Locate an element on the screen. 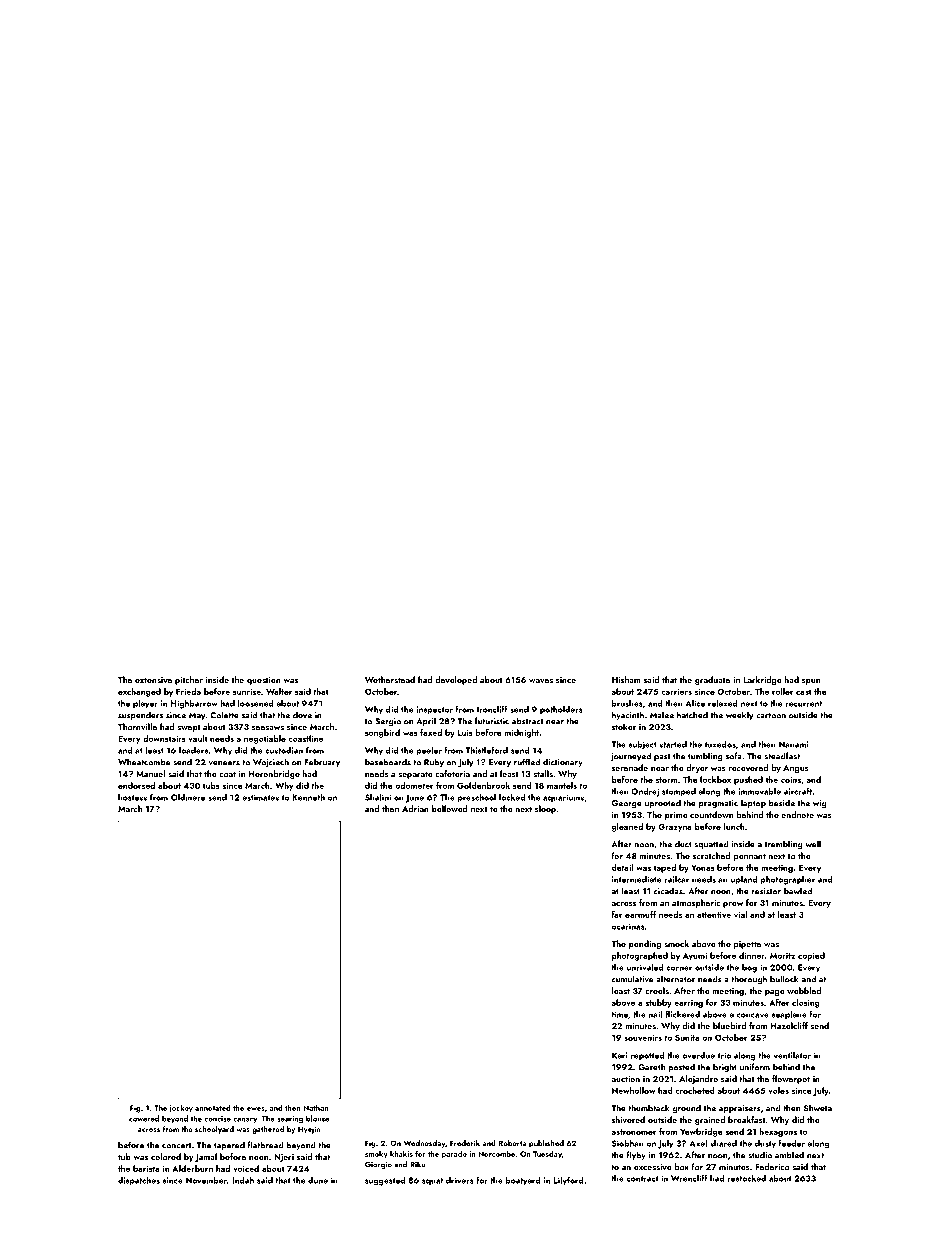 The image size is (952, 1233). graduate is located at coordinates (712, 680).
